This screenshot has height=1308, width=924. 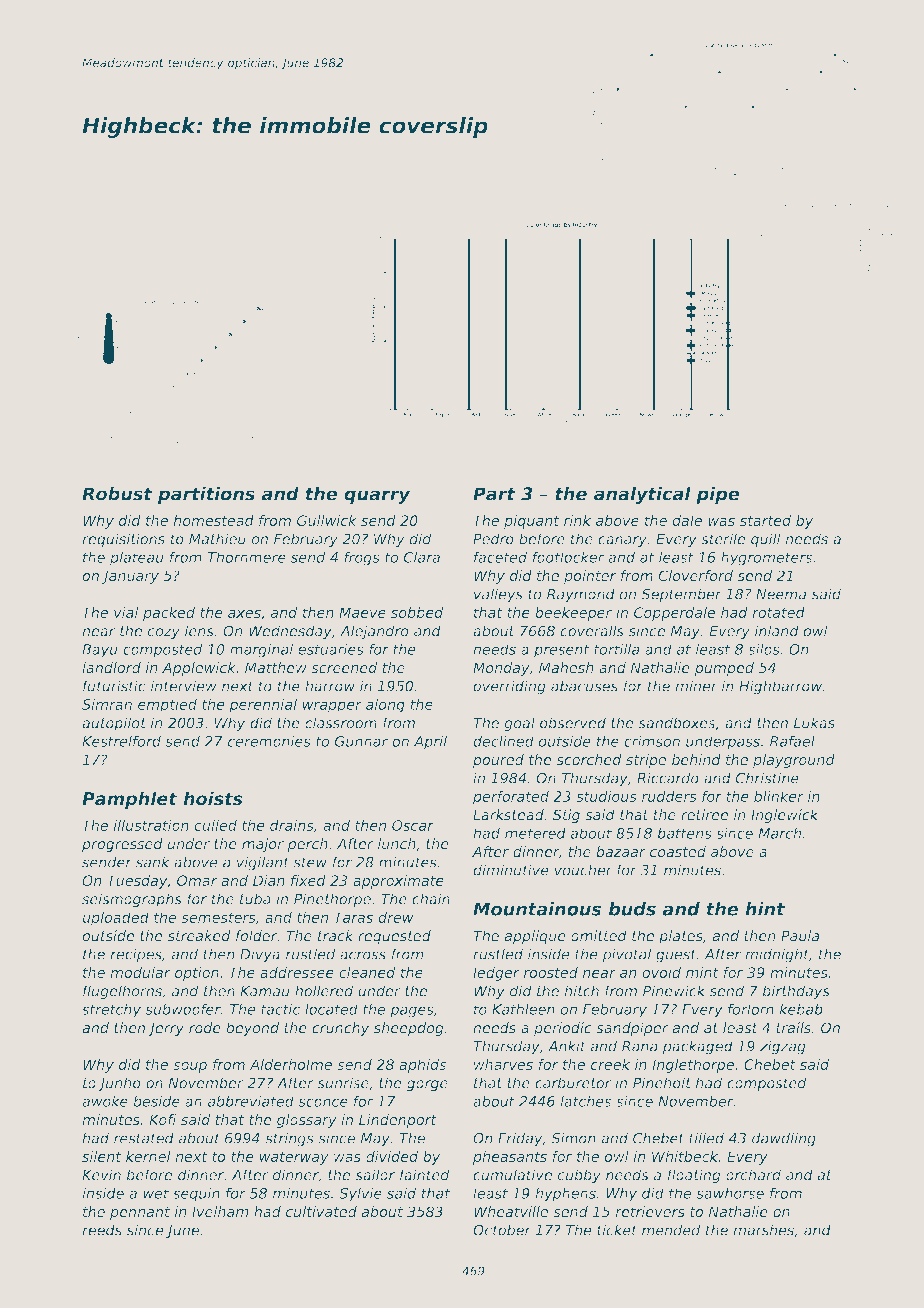 What do you see at coordinates (360, 1194) in the screenshot?
I see `Sylvie` at bounding box center [360, 1194].
